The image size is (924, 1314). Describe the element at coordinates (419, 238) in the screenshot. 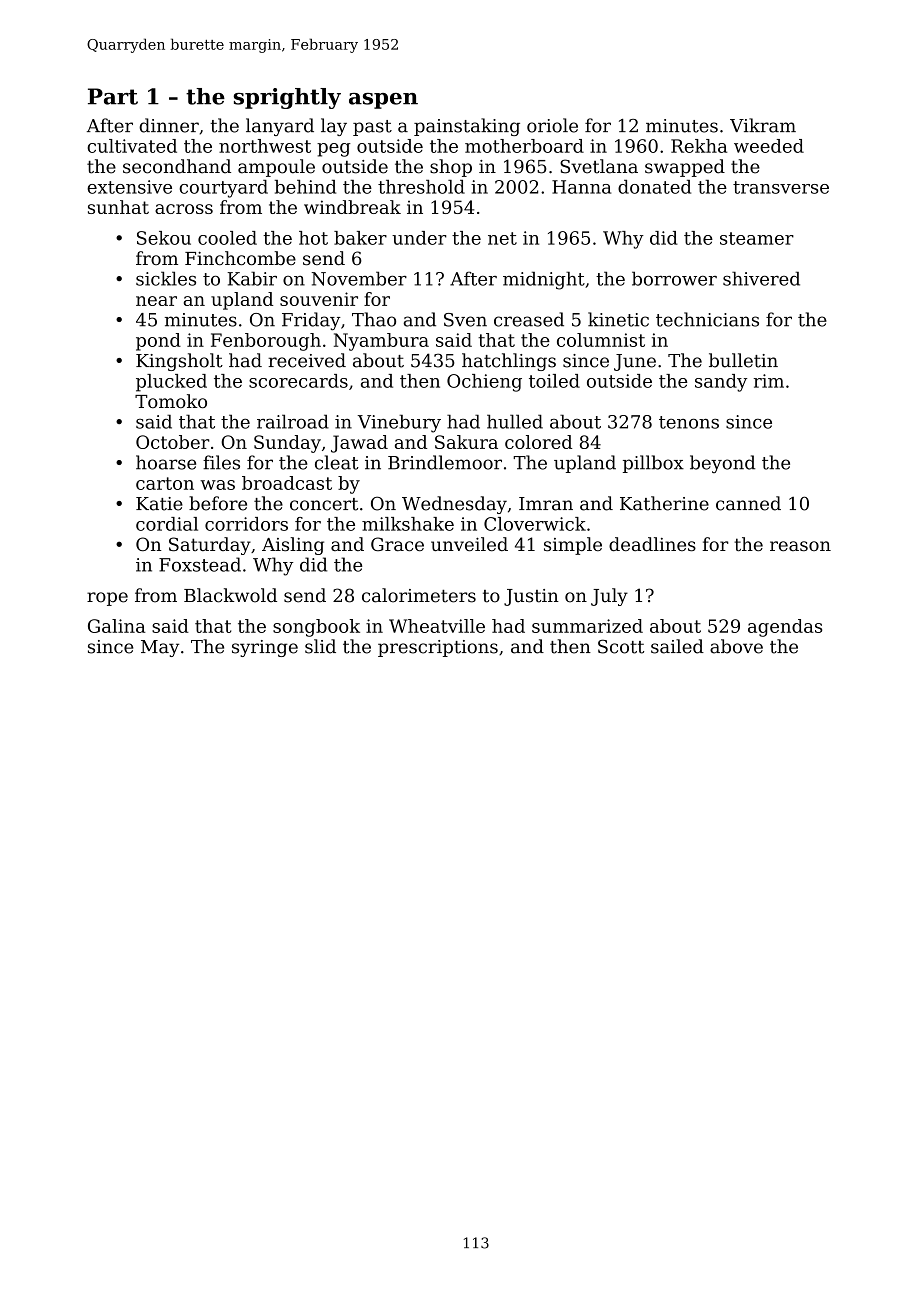

I see `under` at that location.
